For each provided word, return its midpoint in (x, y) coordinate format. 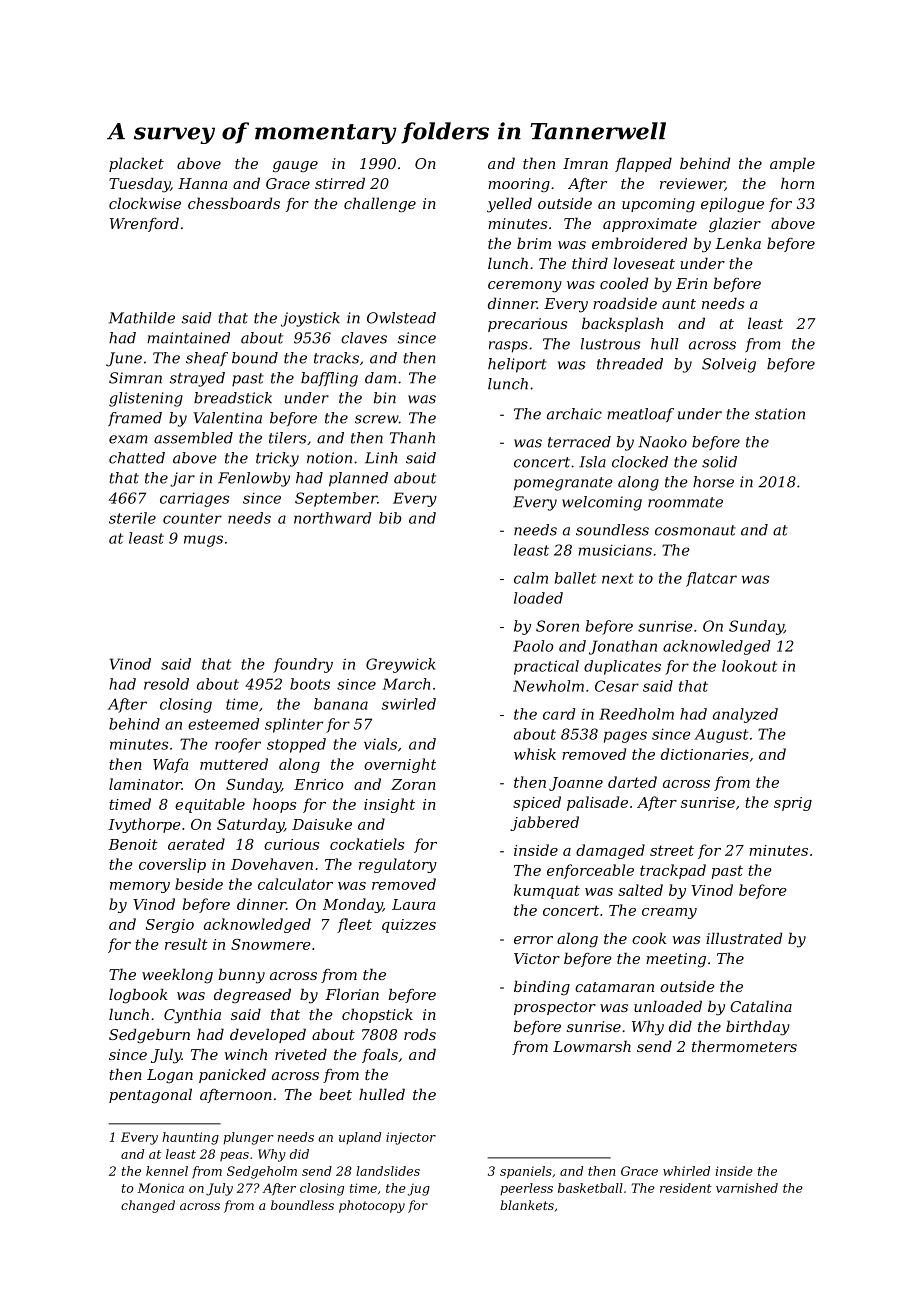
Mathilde (142, 318)
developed (268, 1035)
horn (797, 183)
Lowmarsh (592, 1046)
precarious (527, 325)
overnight (400, 765)
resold (166, 684)
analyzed (745, 715)
